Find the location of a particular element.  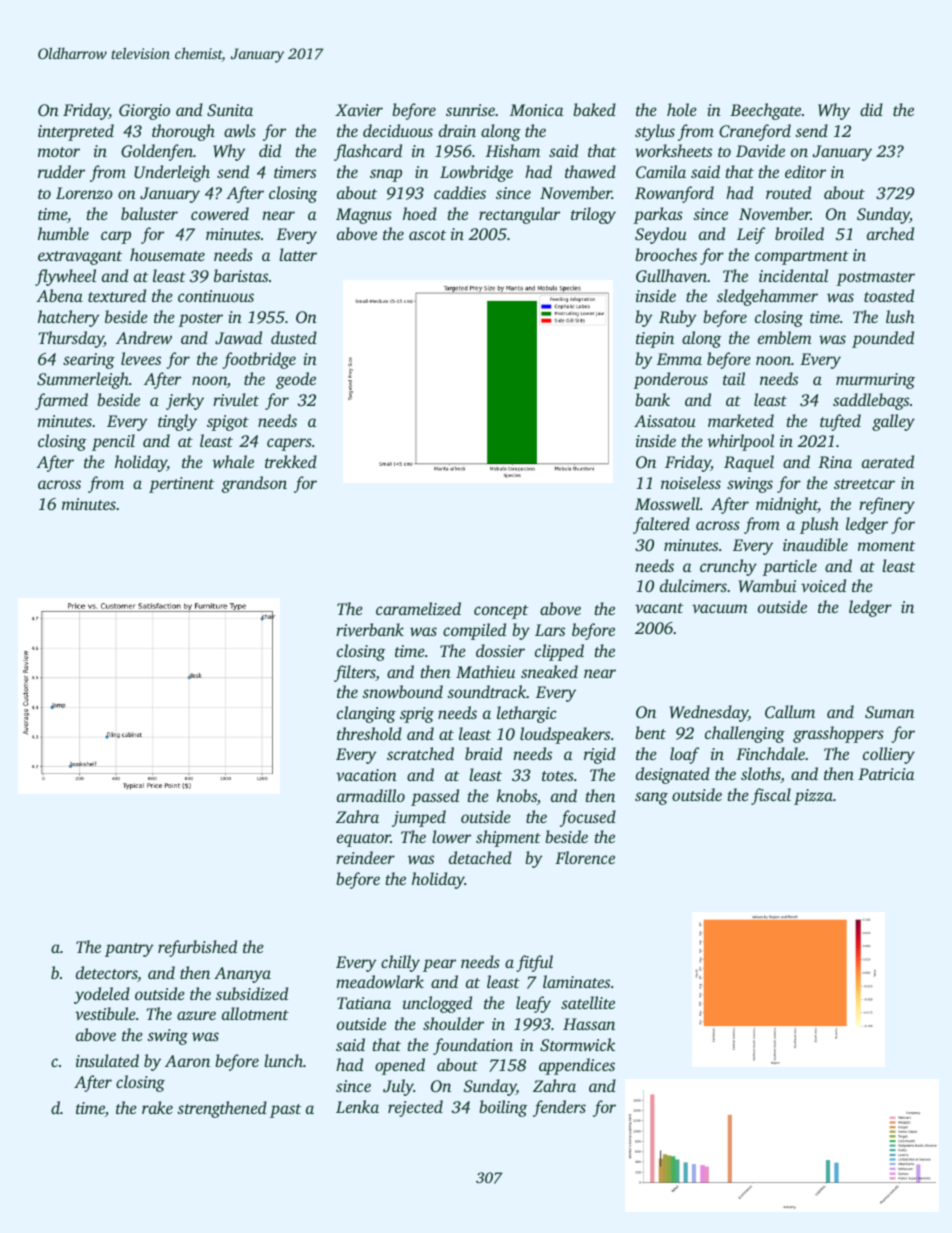

Finchdale is located at coordinates (770, 753).
